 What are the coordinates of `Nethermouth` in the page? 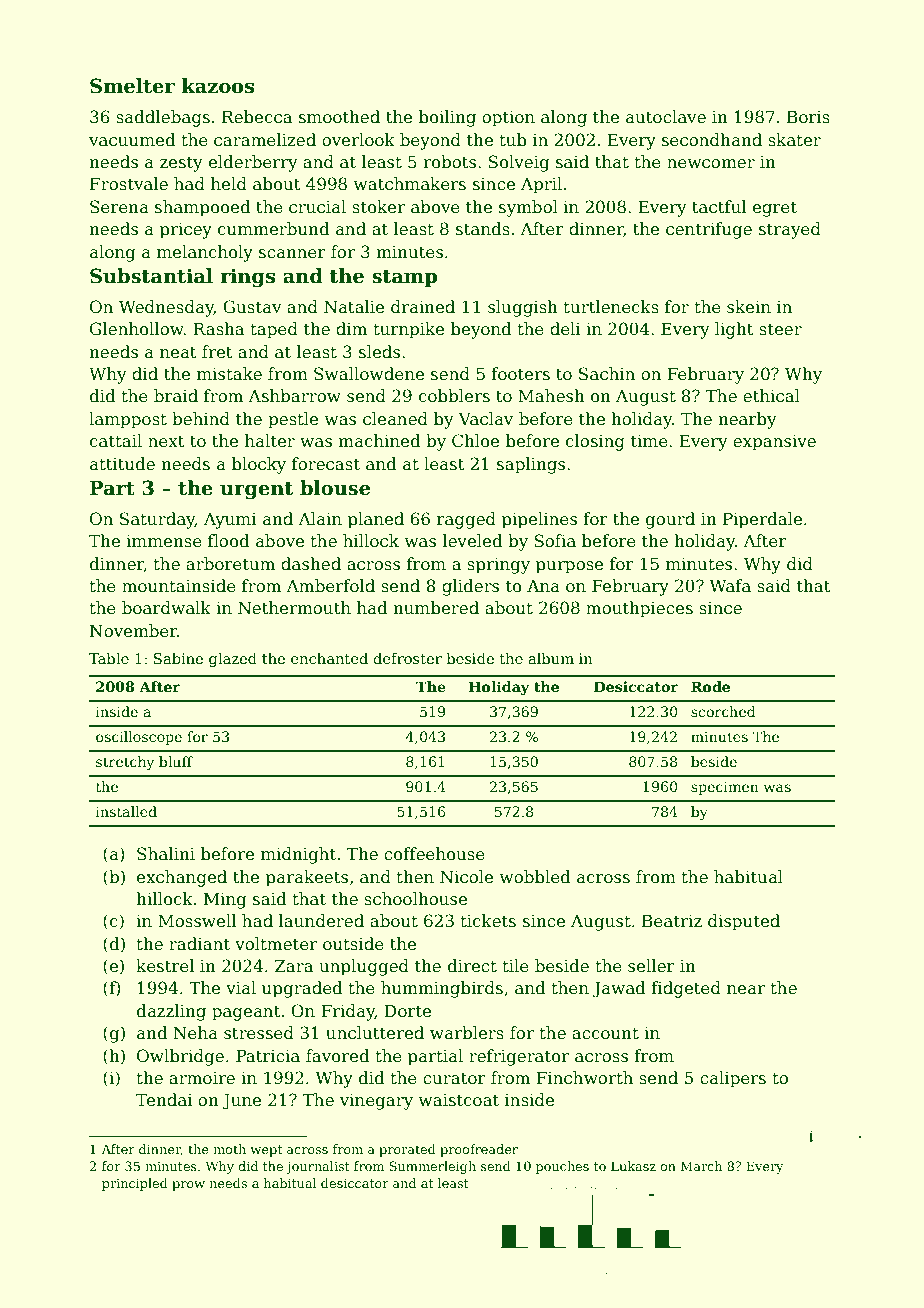 It's located at (294, 608).
